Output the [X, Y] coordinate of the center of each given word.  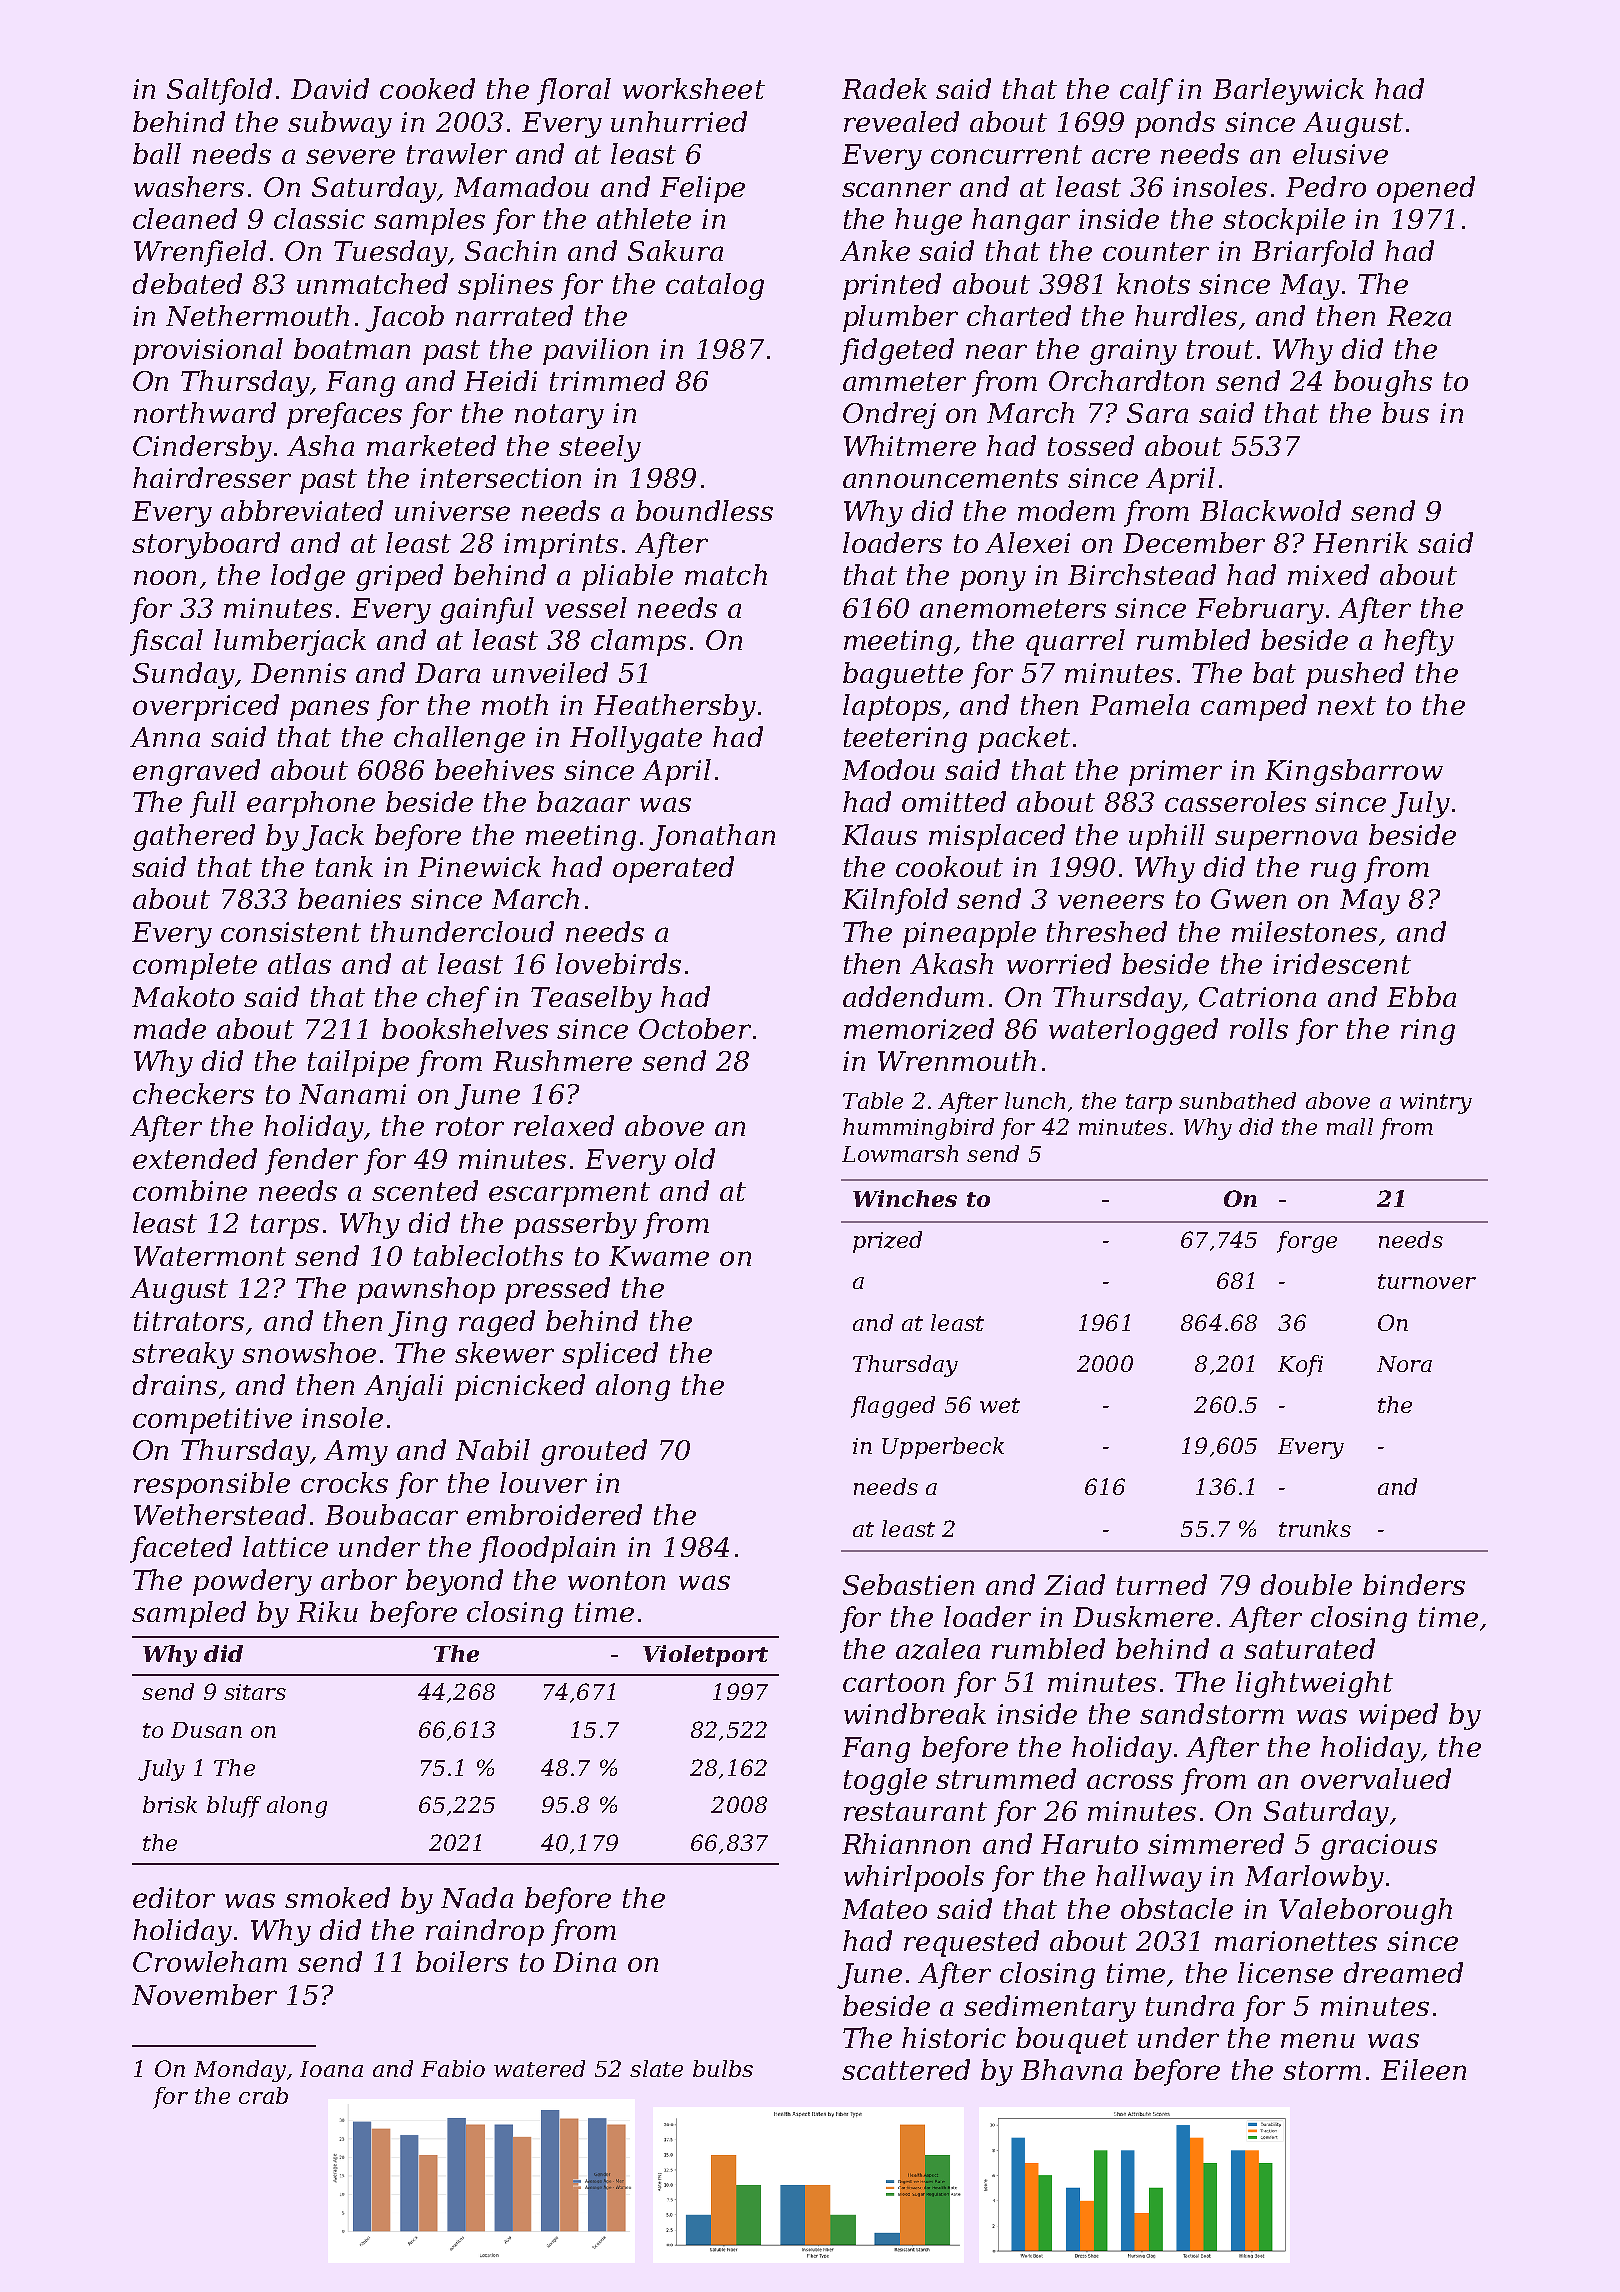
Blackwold [1270, 510]
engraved [196, 772]
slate [656, 2068]
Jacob [404, 318]
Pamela [1139, 704]
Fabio [453, 2068]
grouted [594, 1452]
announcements [950, 478]
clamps [638, 642]
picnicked [520, 1387]
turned [1162, 1584]
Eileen [1423, 2069]
